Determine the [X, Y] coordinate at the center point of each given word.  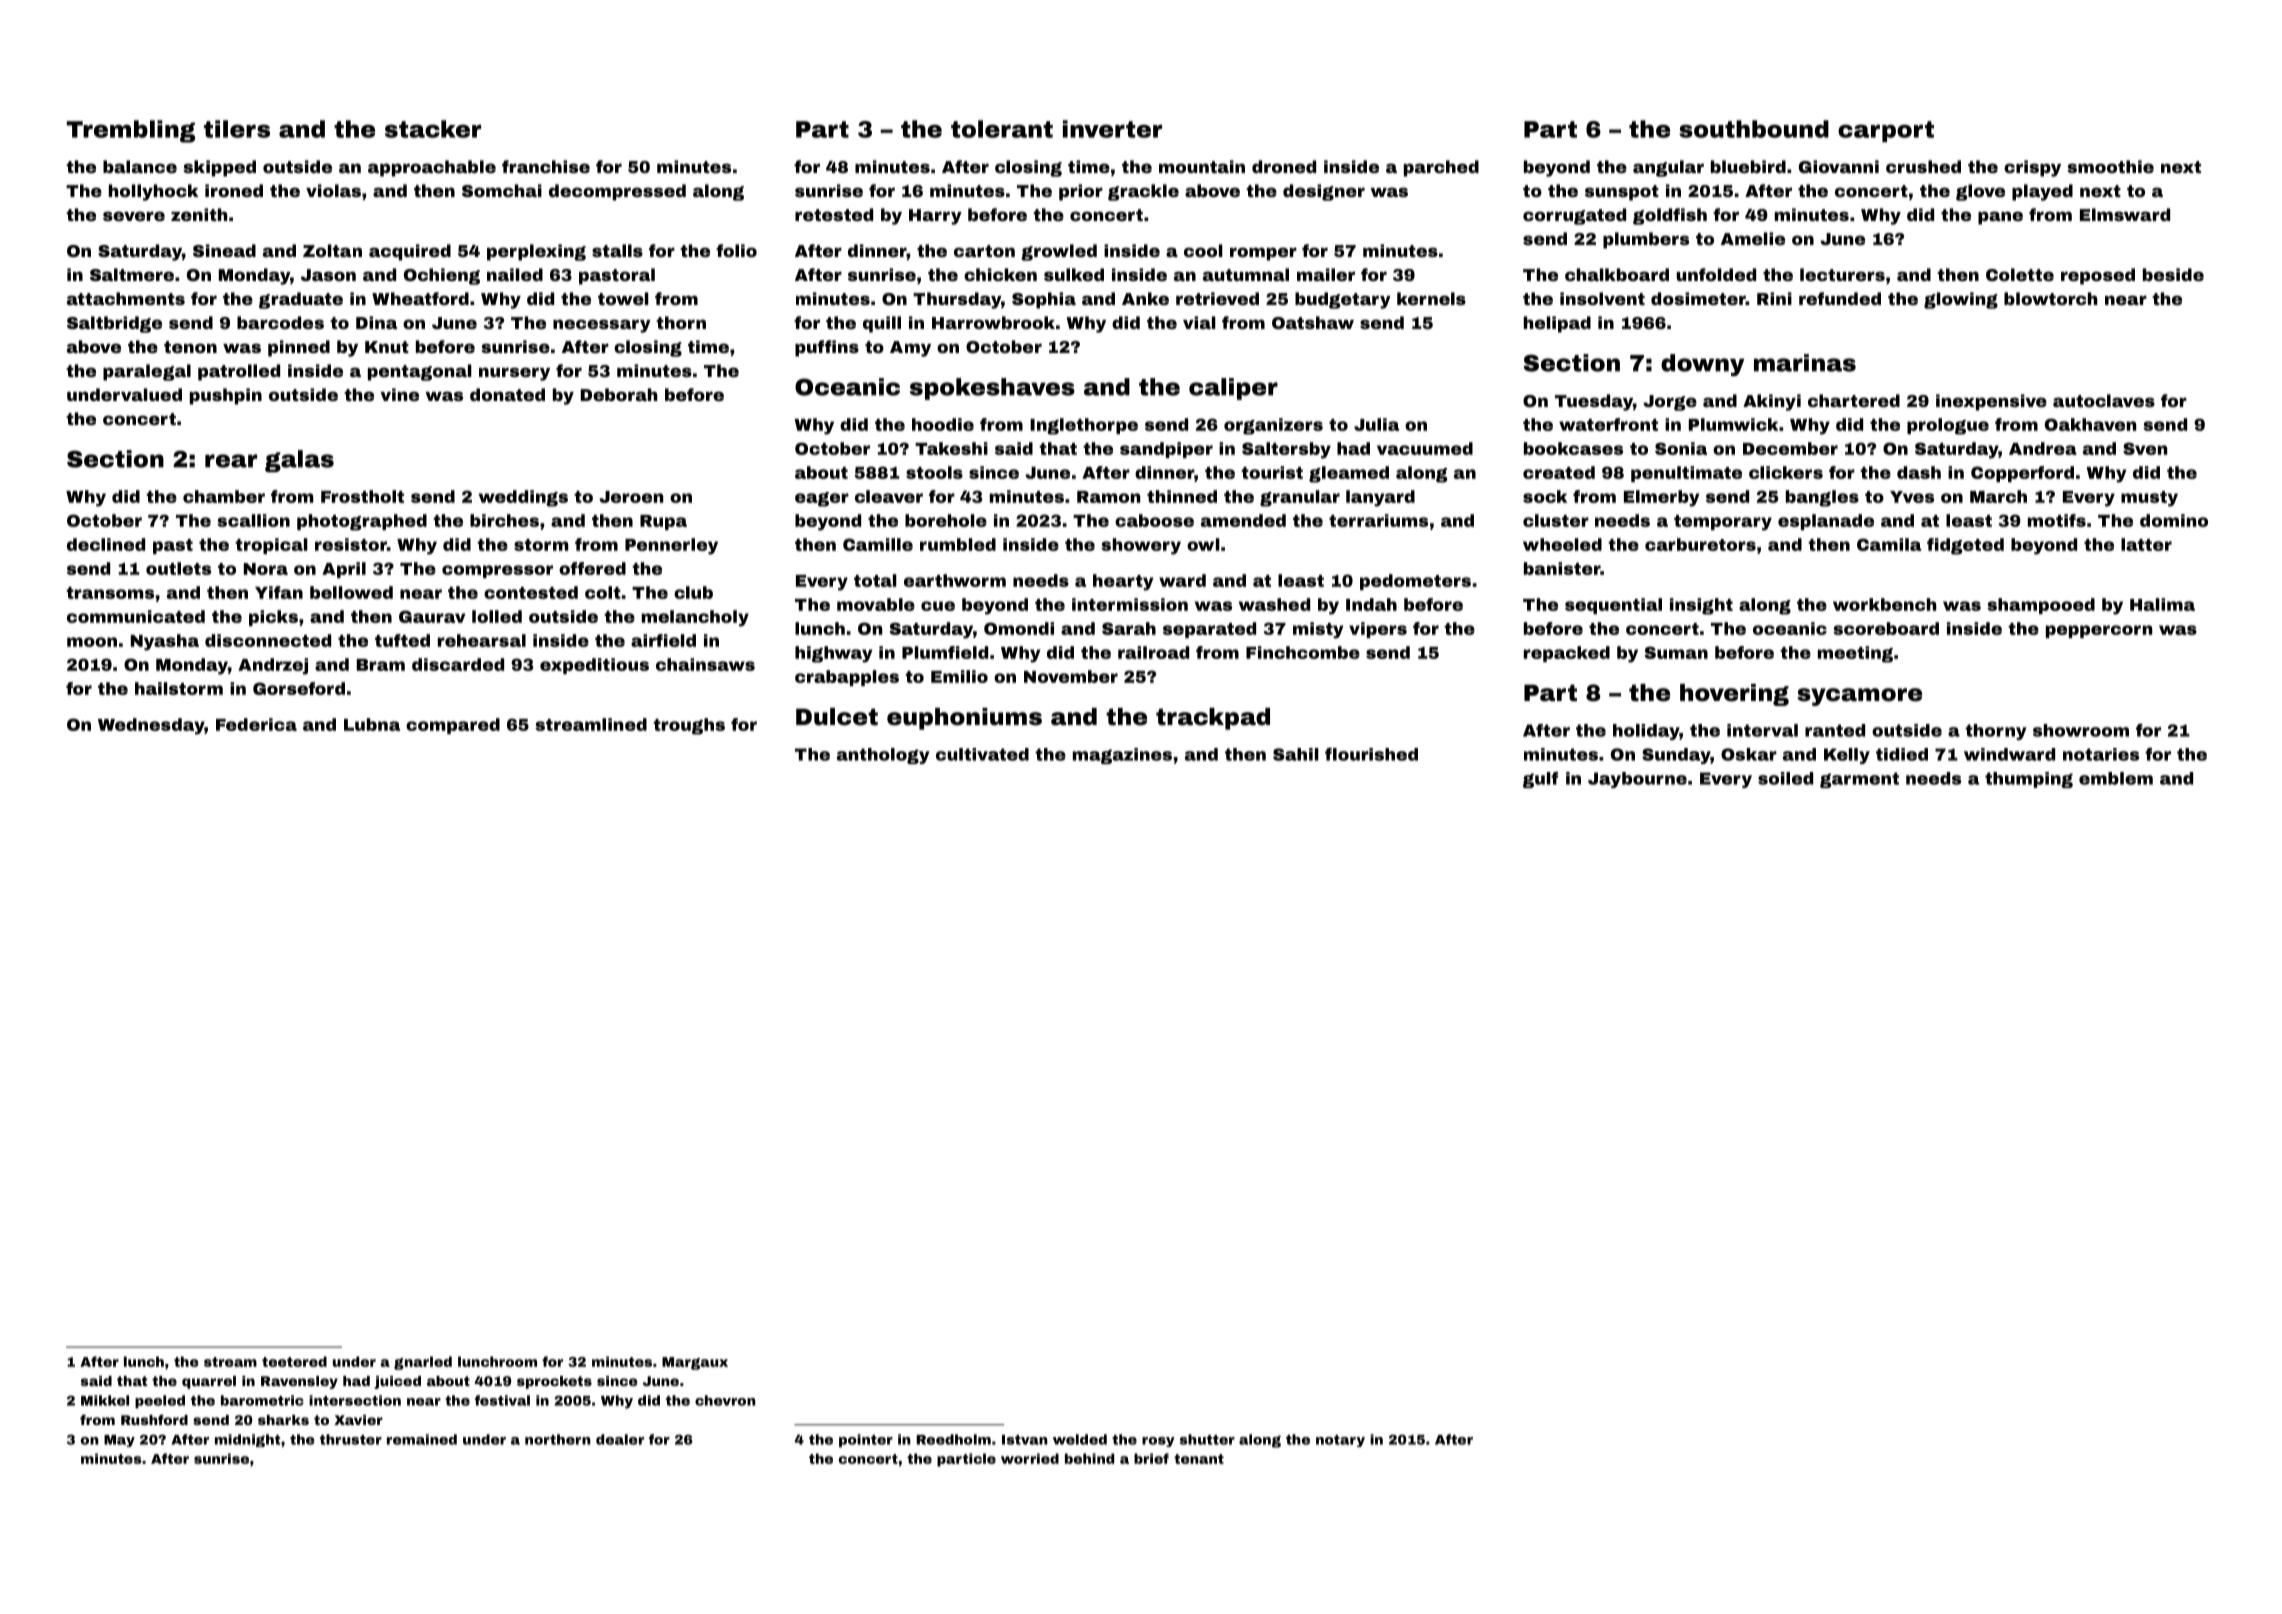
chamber [224, 496]
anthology [883, 756]
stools [934, 472]
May [119, 1441]
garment [1859, 780]
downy [1702, 365]
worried [1030, 1458]
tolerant [1002, 129]
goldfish [1670, 216]
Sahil [1296, 754]
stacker [433, 129]
